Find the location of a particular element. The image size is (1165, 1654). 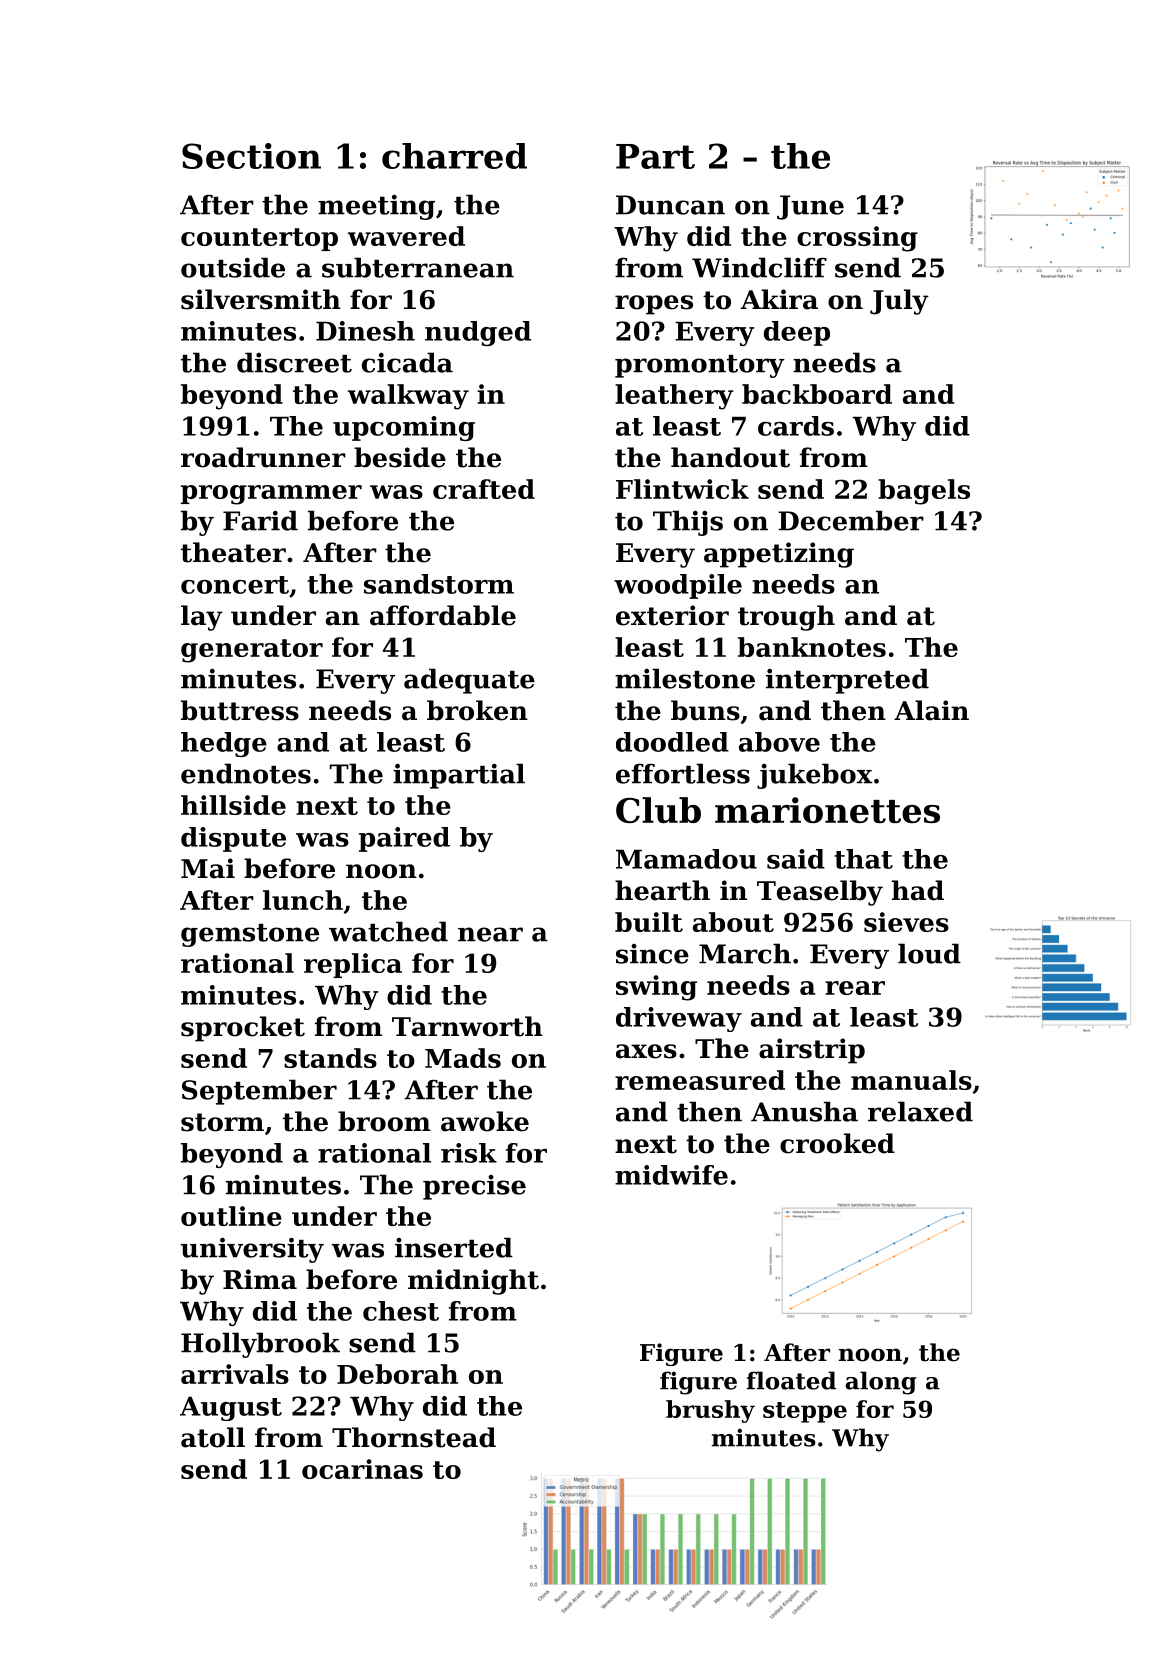

built is located at coordinates (649, 922).
